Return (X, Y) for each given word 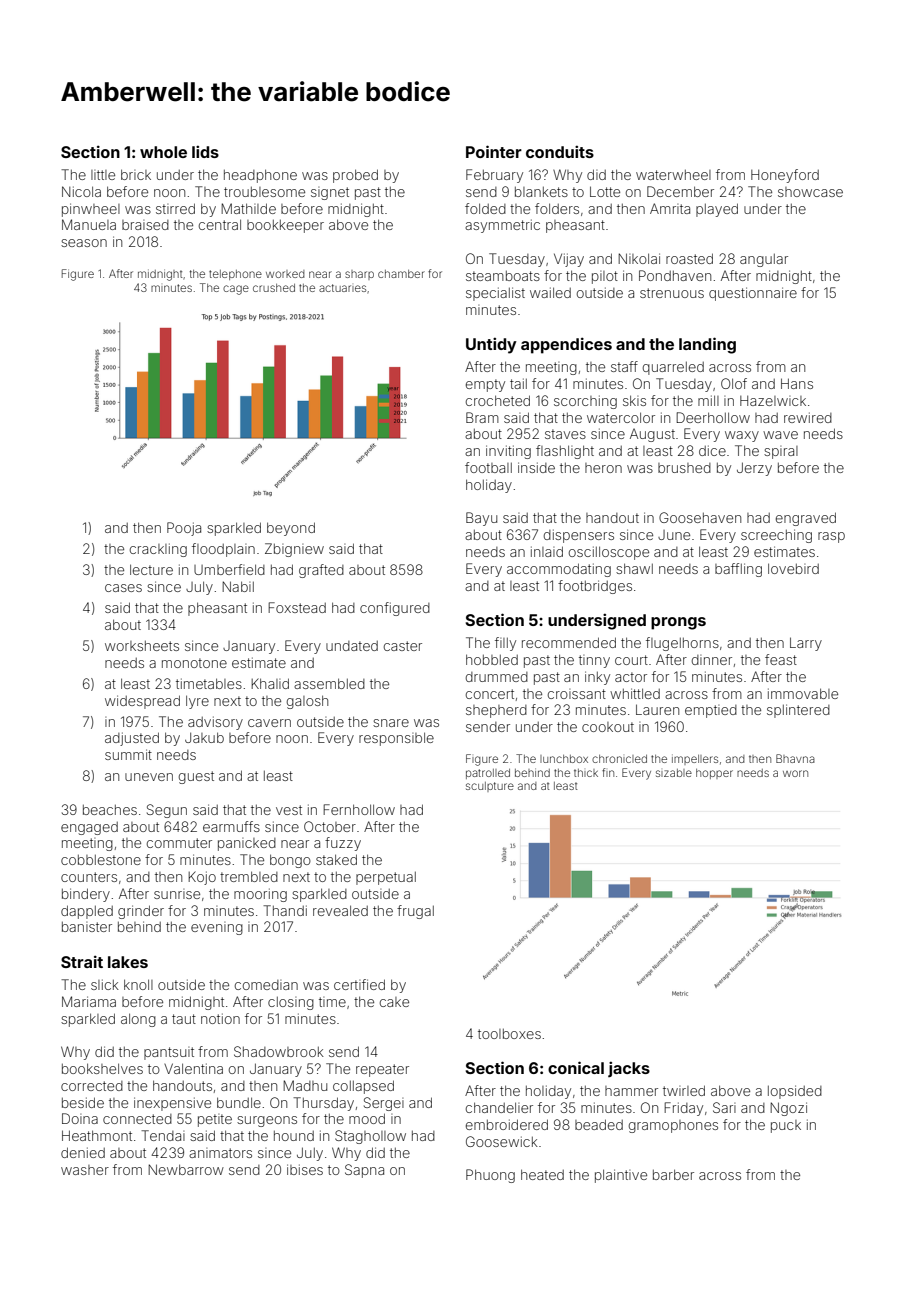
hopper (714, 774)
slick (105, 984)
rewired (808, 417)
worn (795, 773)
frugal (415, 912)
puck (786, 1126)
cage (236, 290)
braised (145, 225)
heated (542, 1174)
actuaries (342, 288)
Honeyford (785, 176)
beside (83, 1102)
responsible (396, 739)
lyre (197, 702)
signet (330, 193)
